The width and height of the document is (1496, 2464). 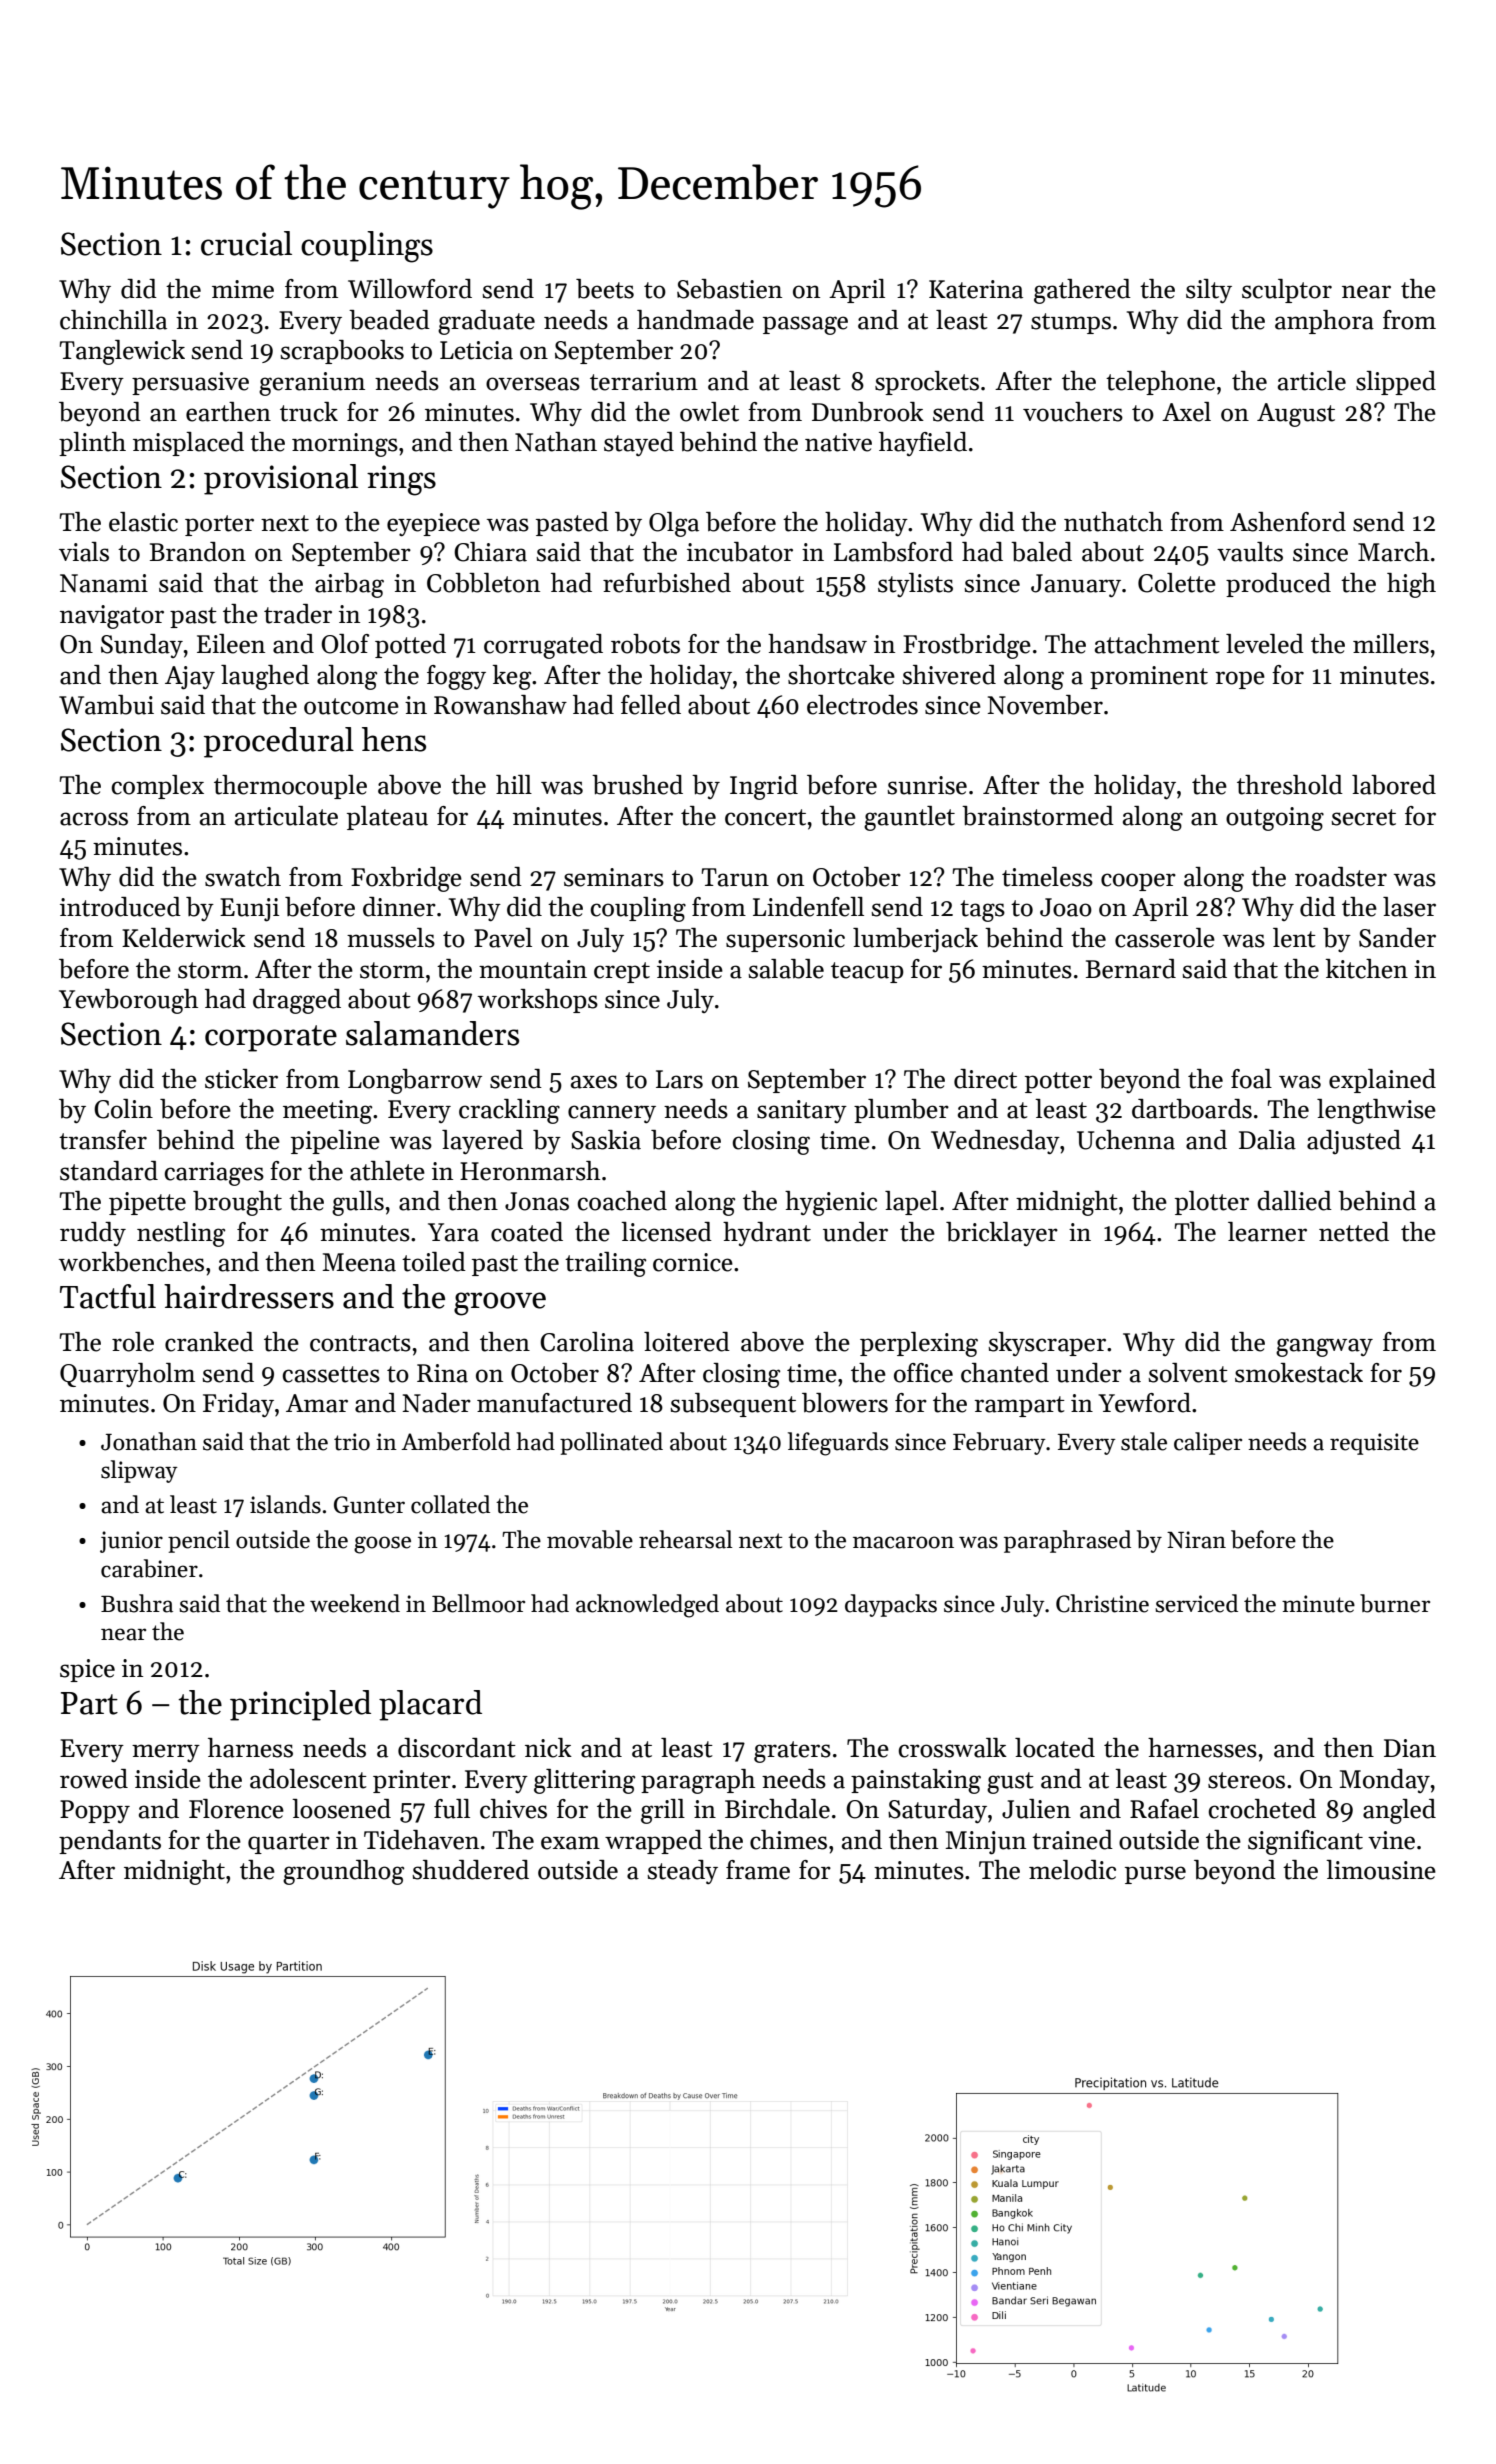 What do you see at coordinates (1287, 291) in the document?
I see `sculptor` at bounding box center [1287, 291].
